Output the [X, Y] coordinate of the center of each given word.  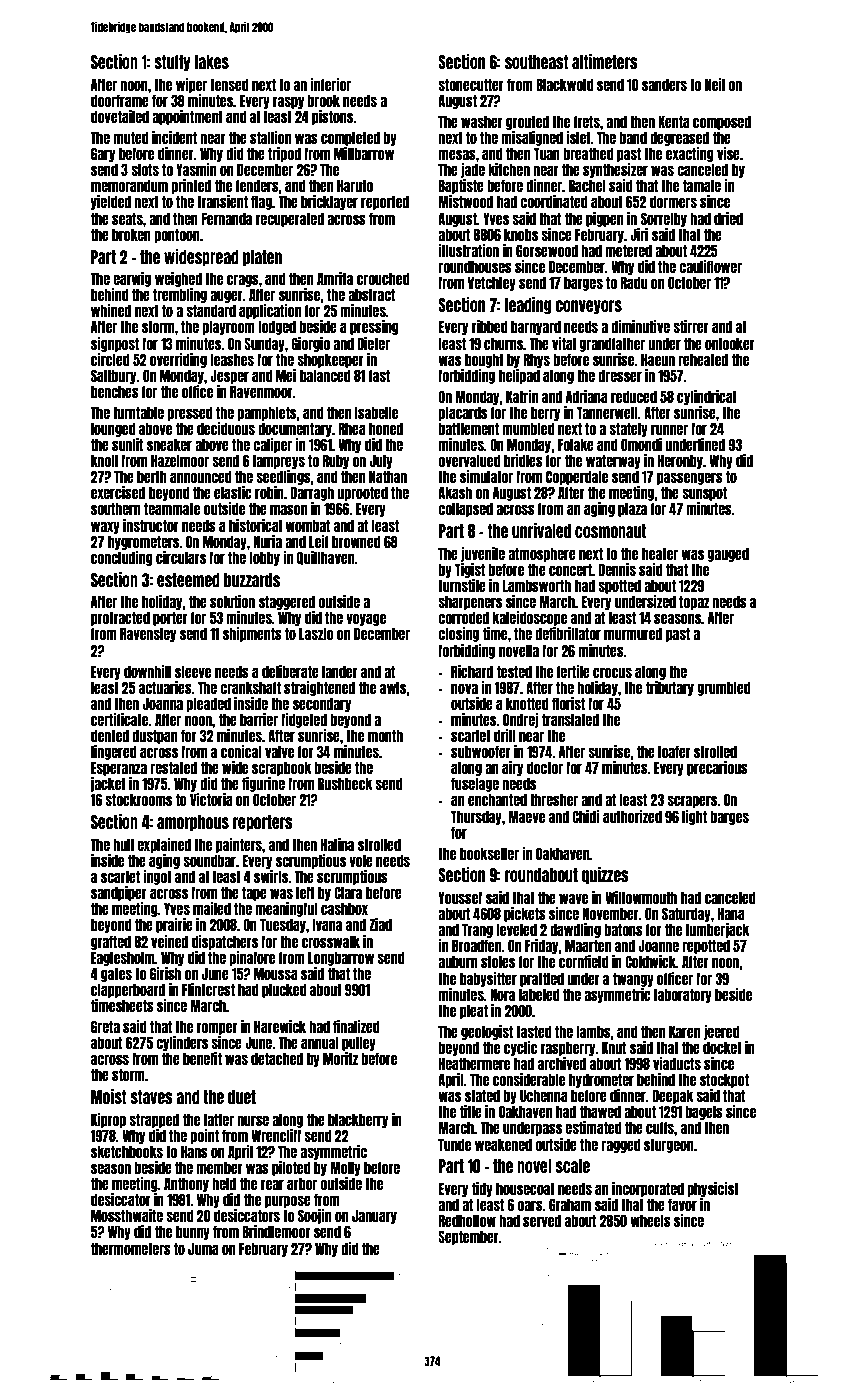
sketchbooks [127, 1152]
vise [728, 153]
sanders [664, 85]
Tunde [454, 1145]
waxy [105, 527]
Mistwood [466, 201]
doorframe [120, 100]
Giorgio [310, 344]
